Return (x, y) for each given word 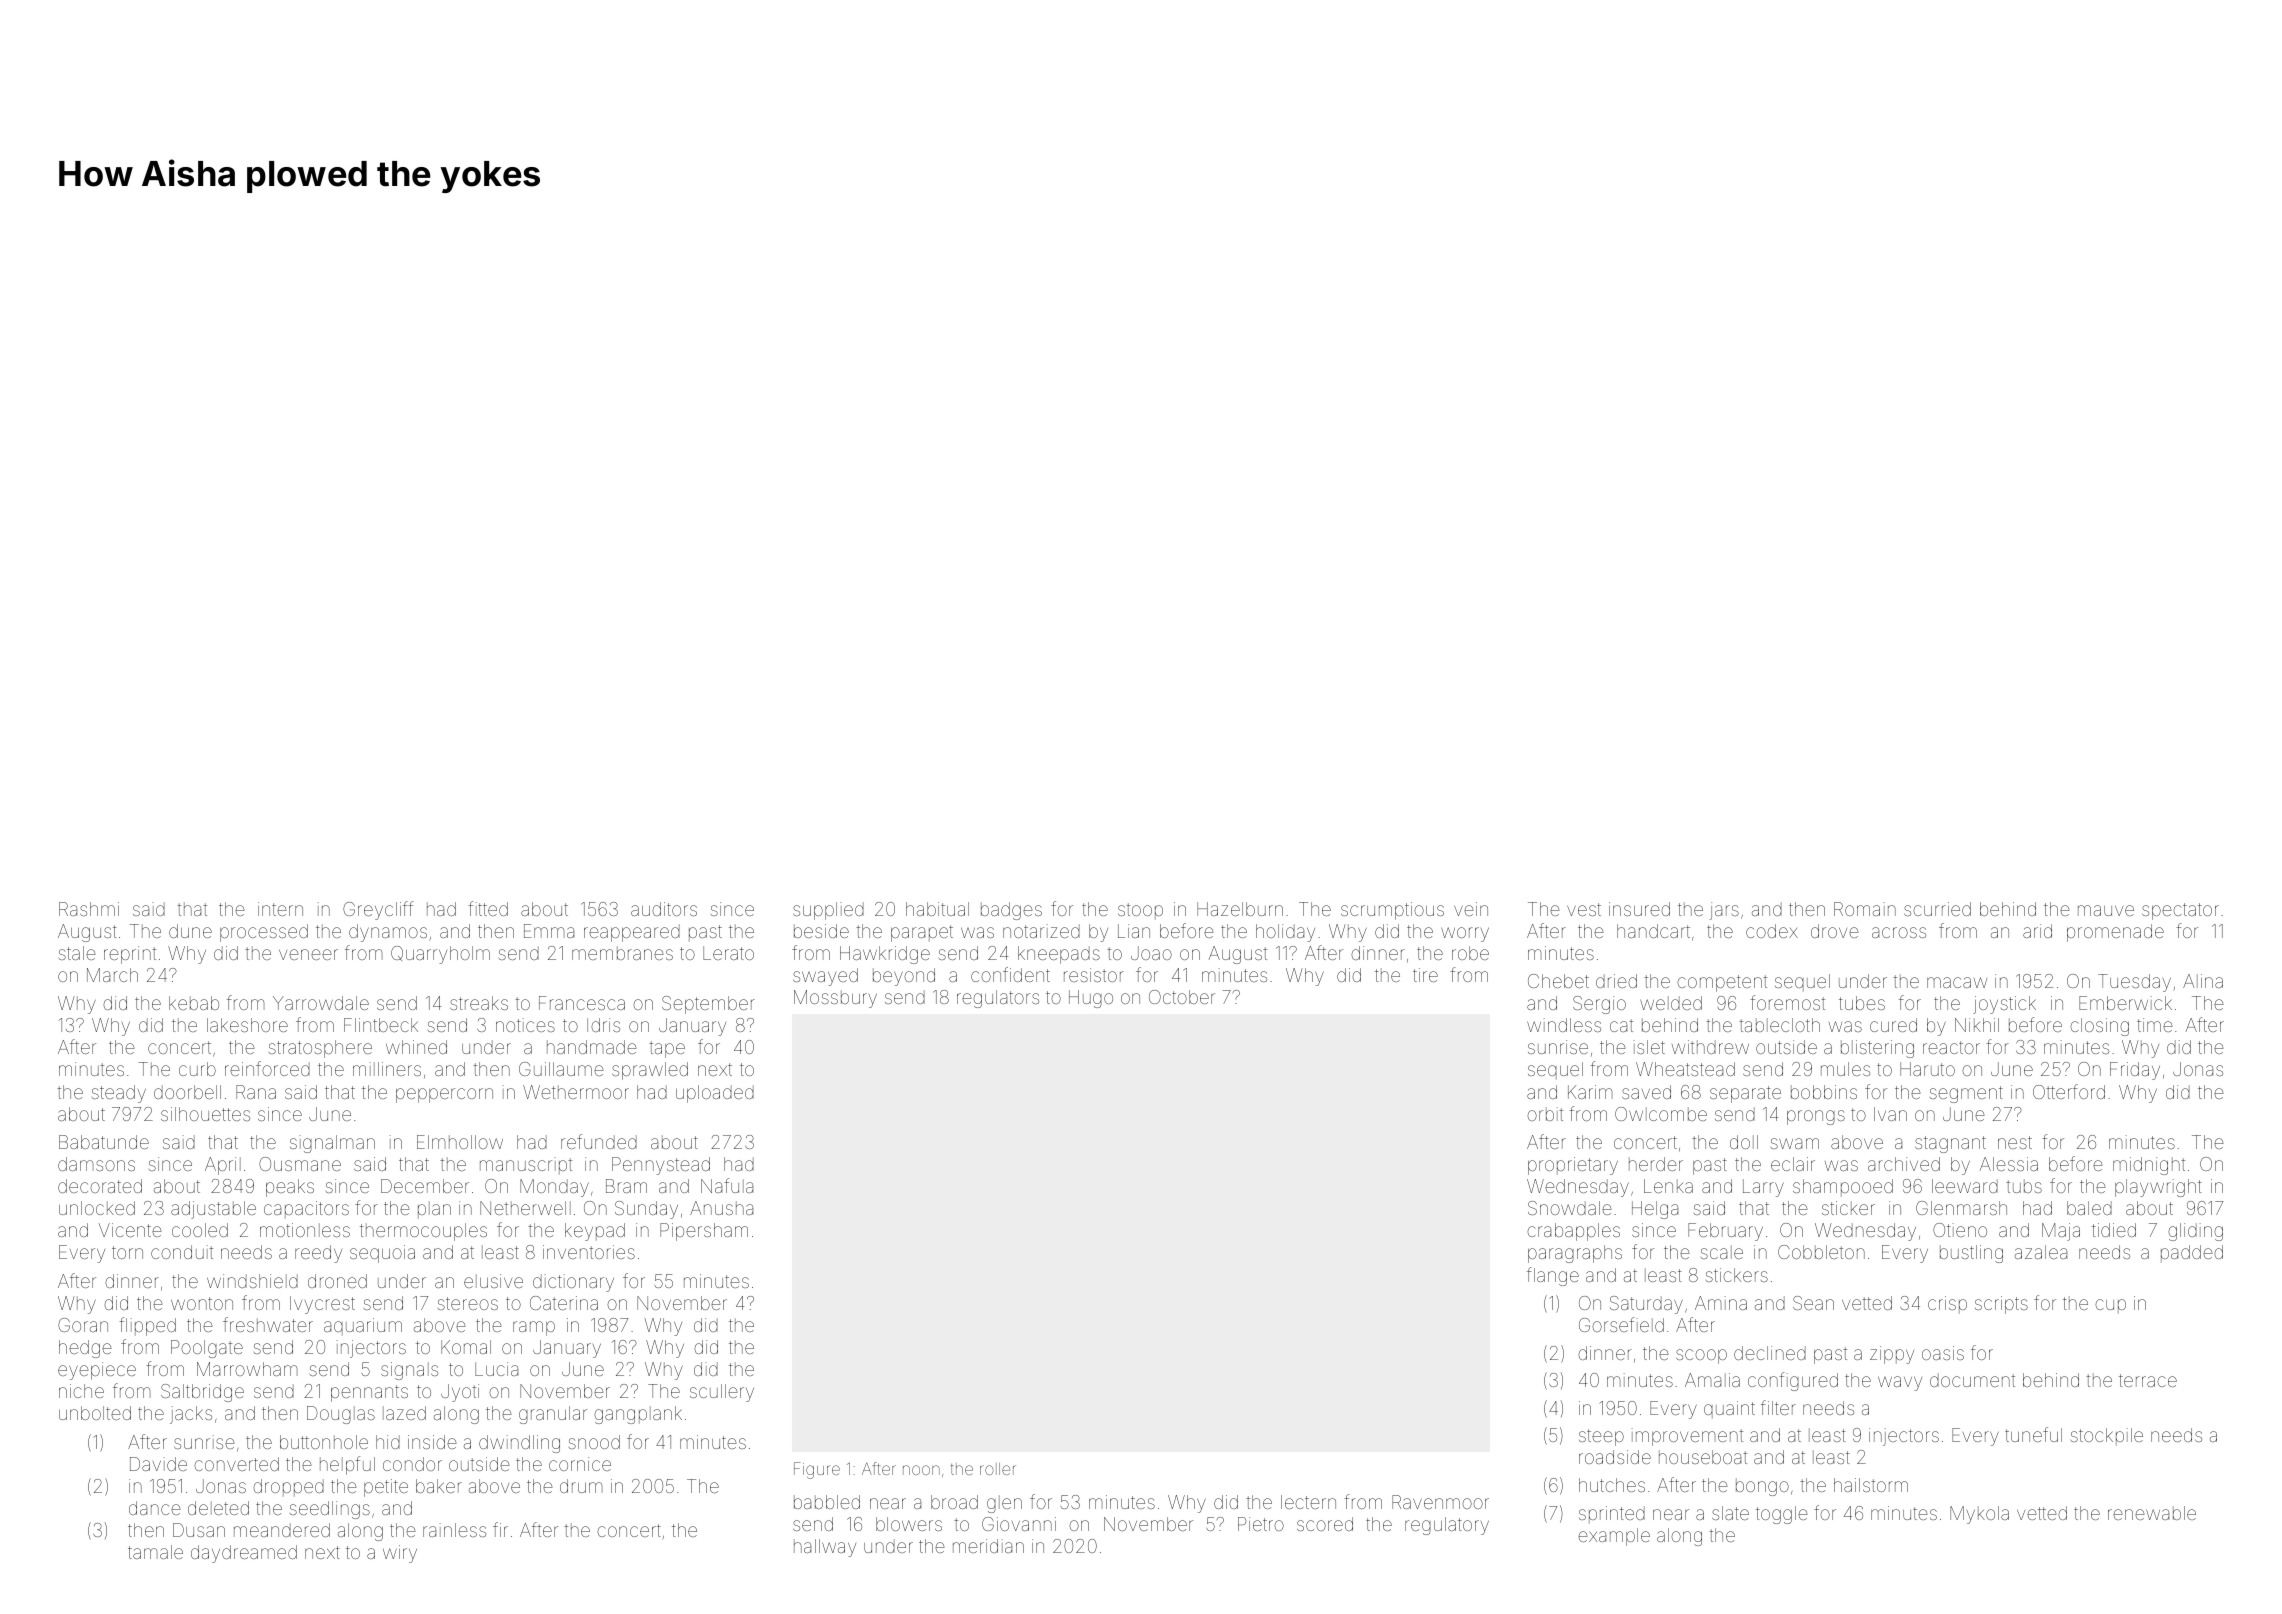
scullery (722, 1393)
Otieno (1960, 1230)
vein (1471, 909)
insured (1639, 909)
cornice (580, 1464)
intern (280, 909)
